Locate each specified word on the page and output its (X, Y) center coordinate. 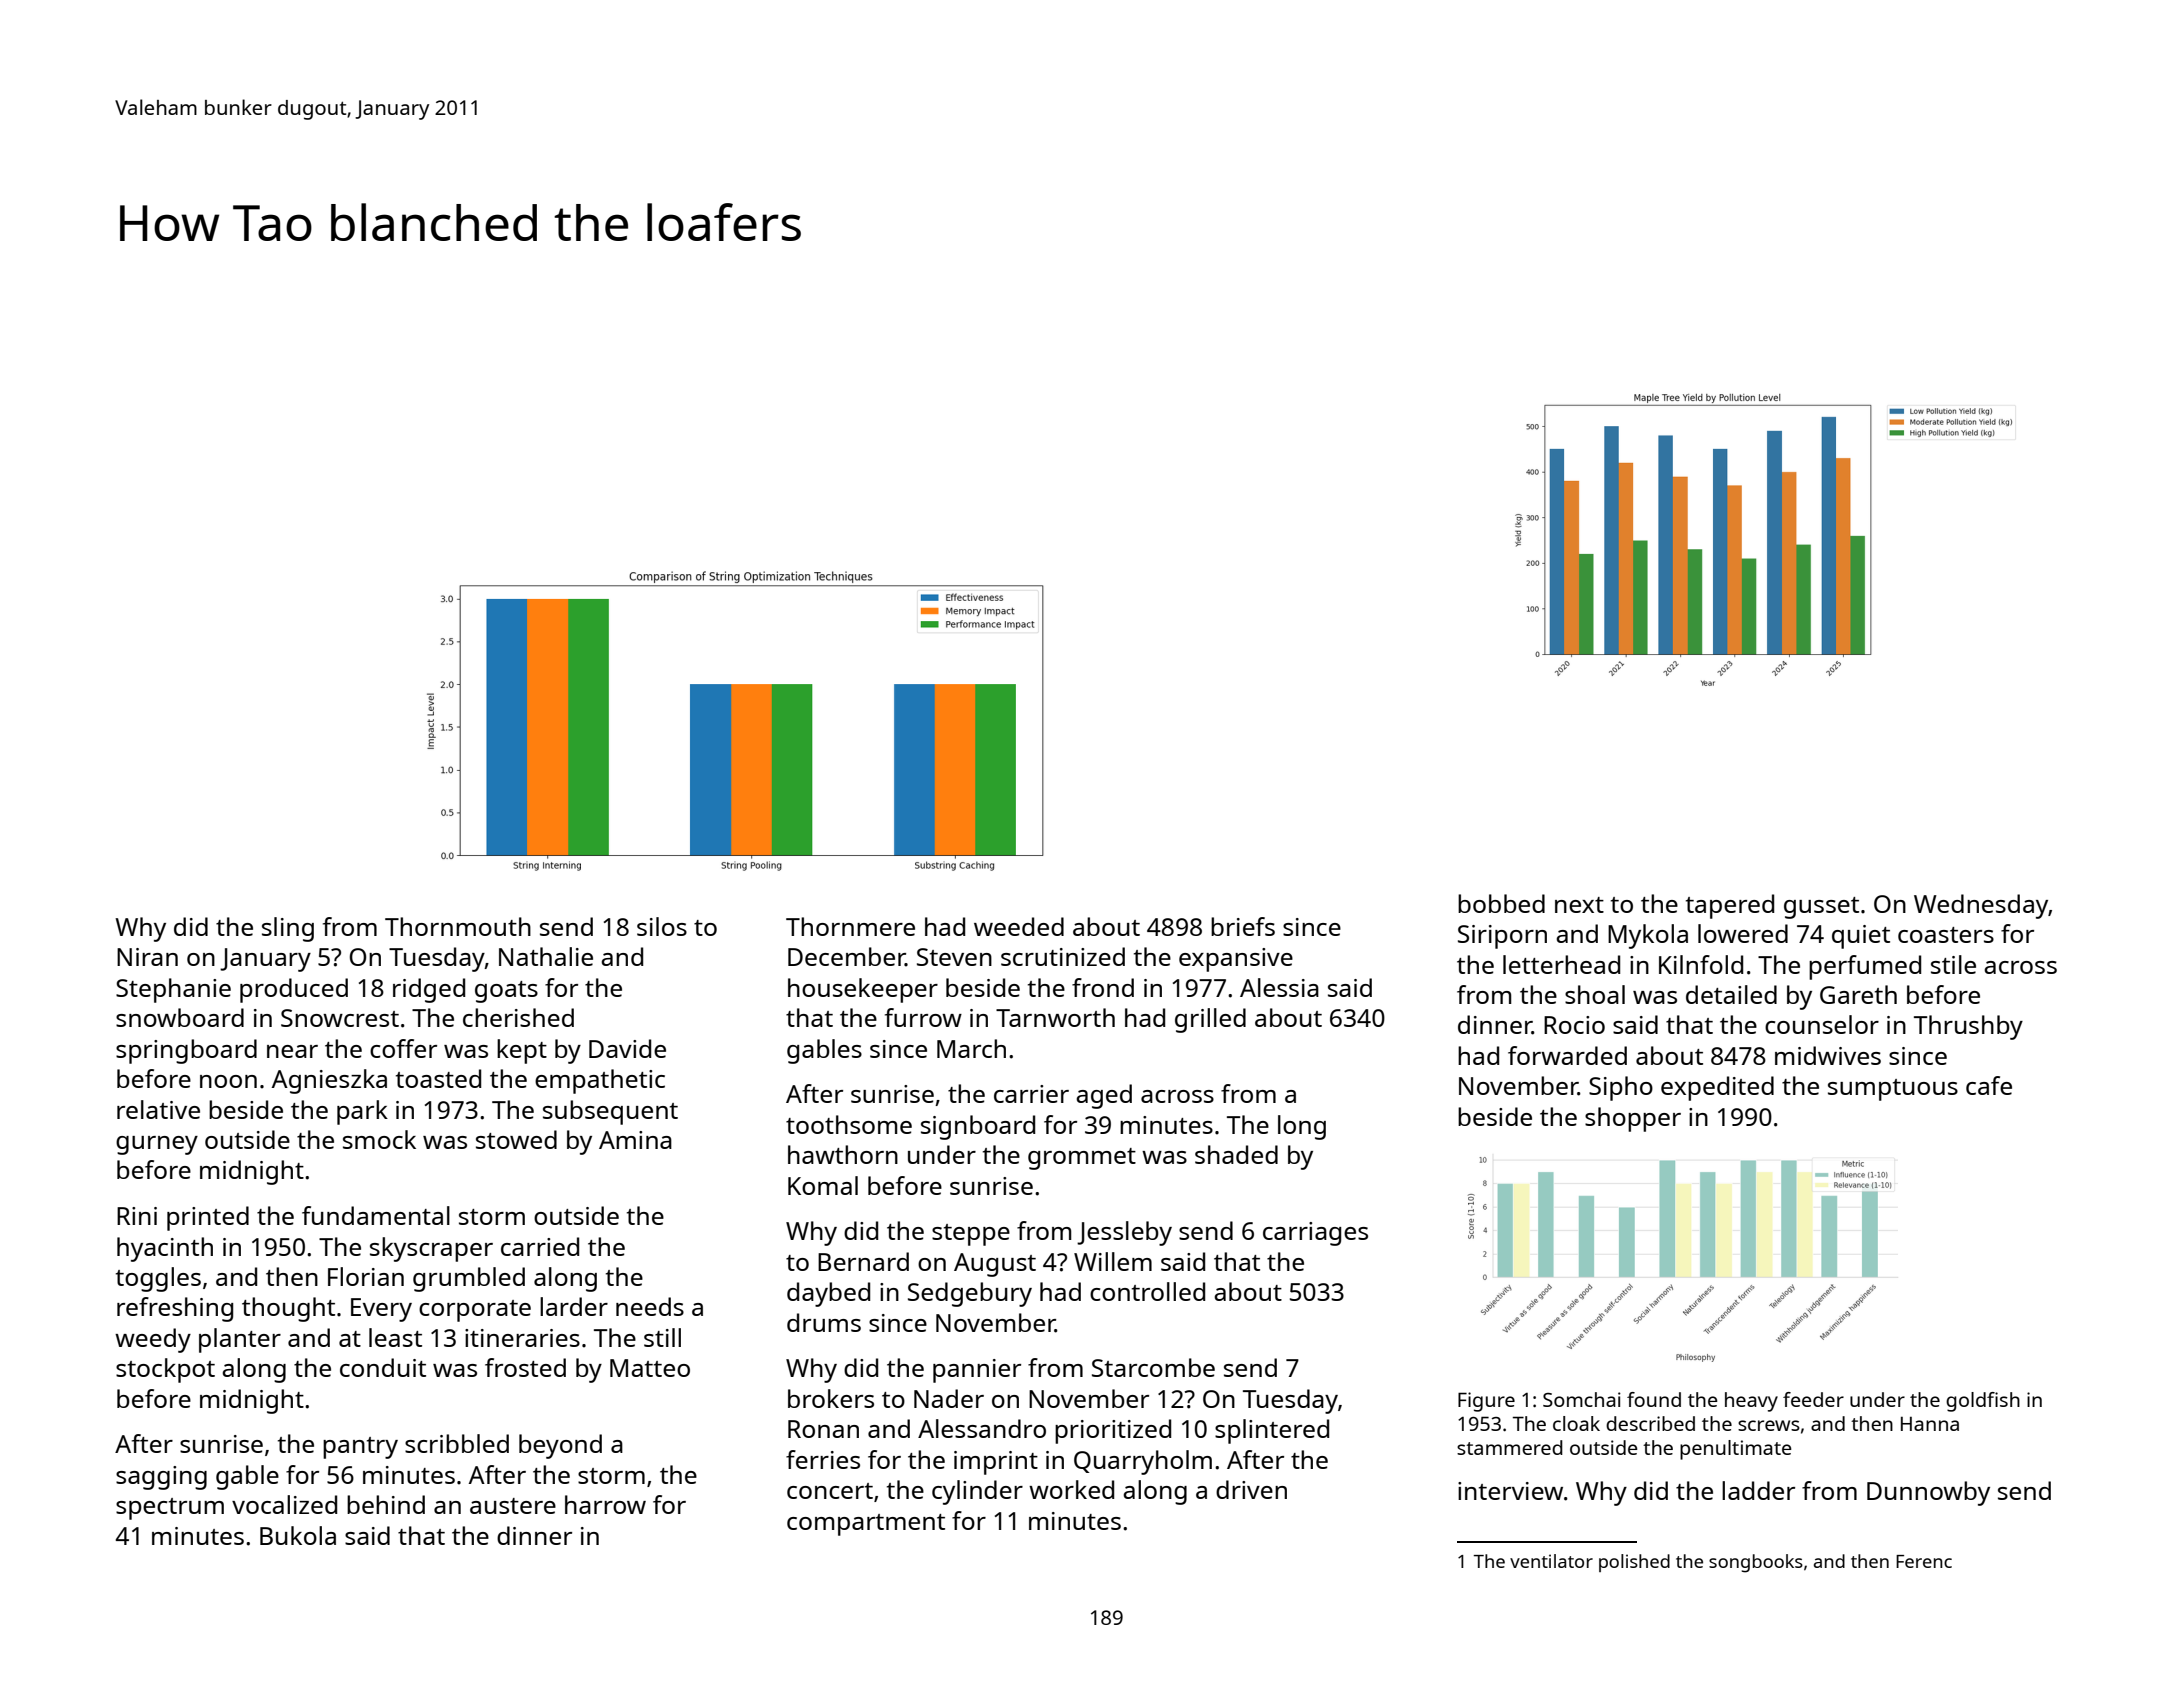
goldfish (1983, 1402)
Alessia (1279, 987)
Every (381, 1310)
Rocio (1574, 1025)
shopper (1633, 1119)
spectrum (170, 1509)
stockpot (165, 1370)
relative (158, 1109)
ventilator (1551, 1561)
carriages (1315, 1234)
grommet (1082, 1159)
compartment (866, 1525)
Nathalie (546, 956)
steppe (971, 1235)
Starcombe (1153, 1367)
